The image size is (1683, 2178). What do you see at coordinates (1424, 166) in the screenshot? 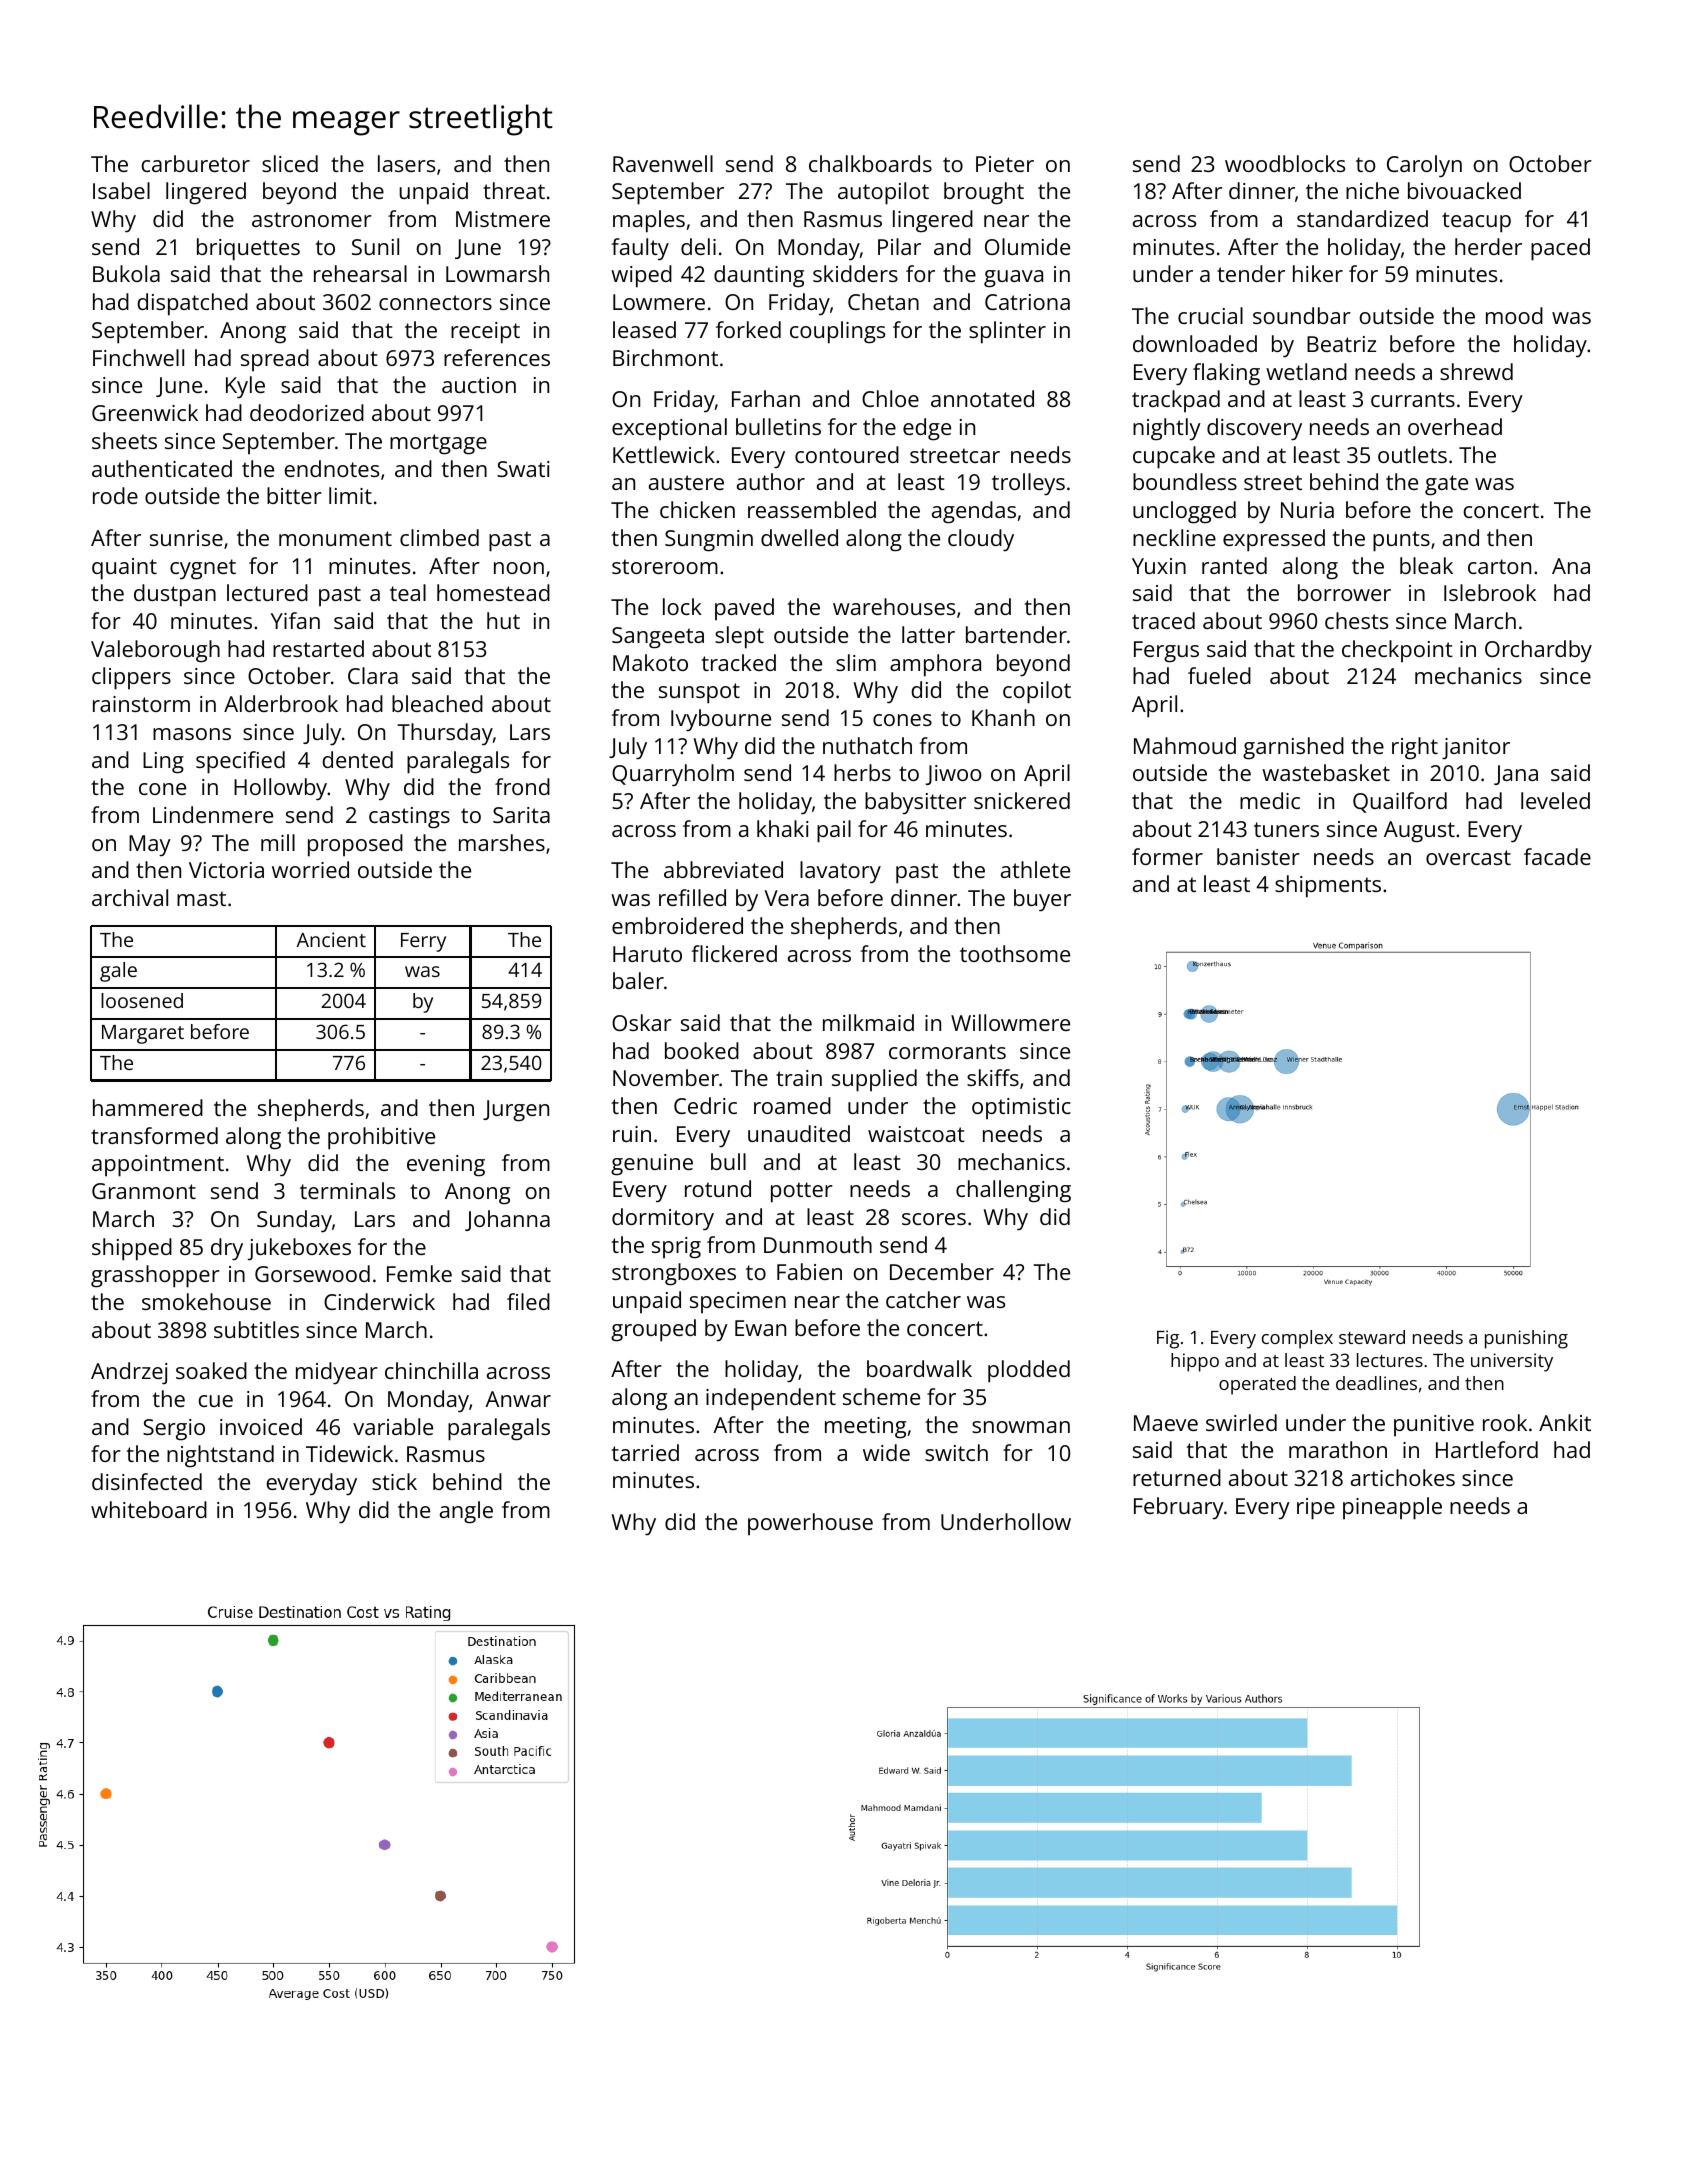
I see `Carolyn` at bounding box center [1424, 166].
